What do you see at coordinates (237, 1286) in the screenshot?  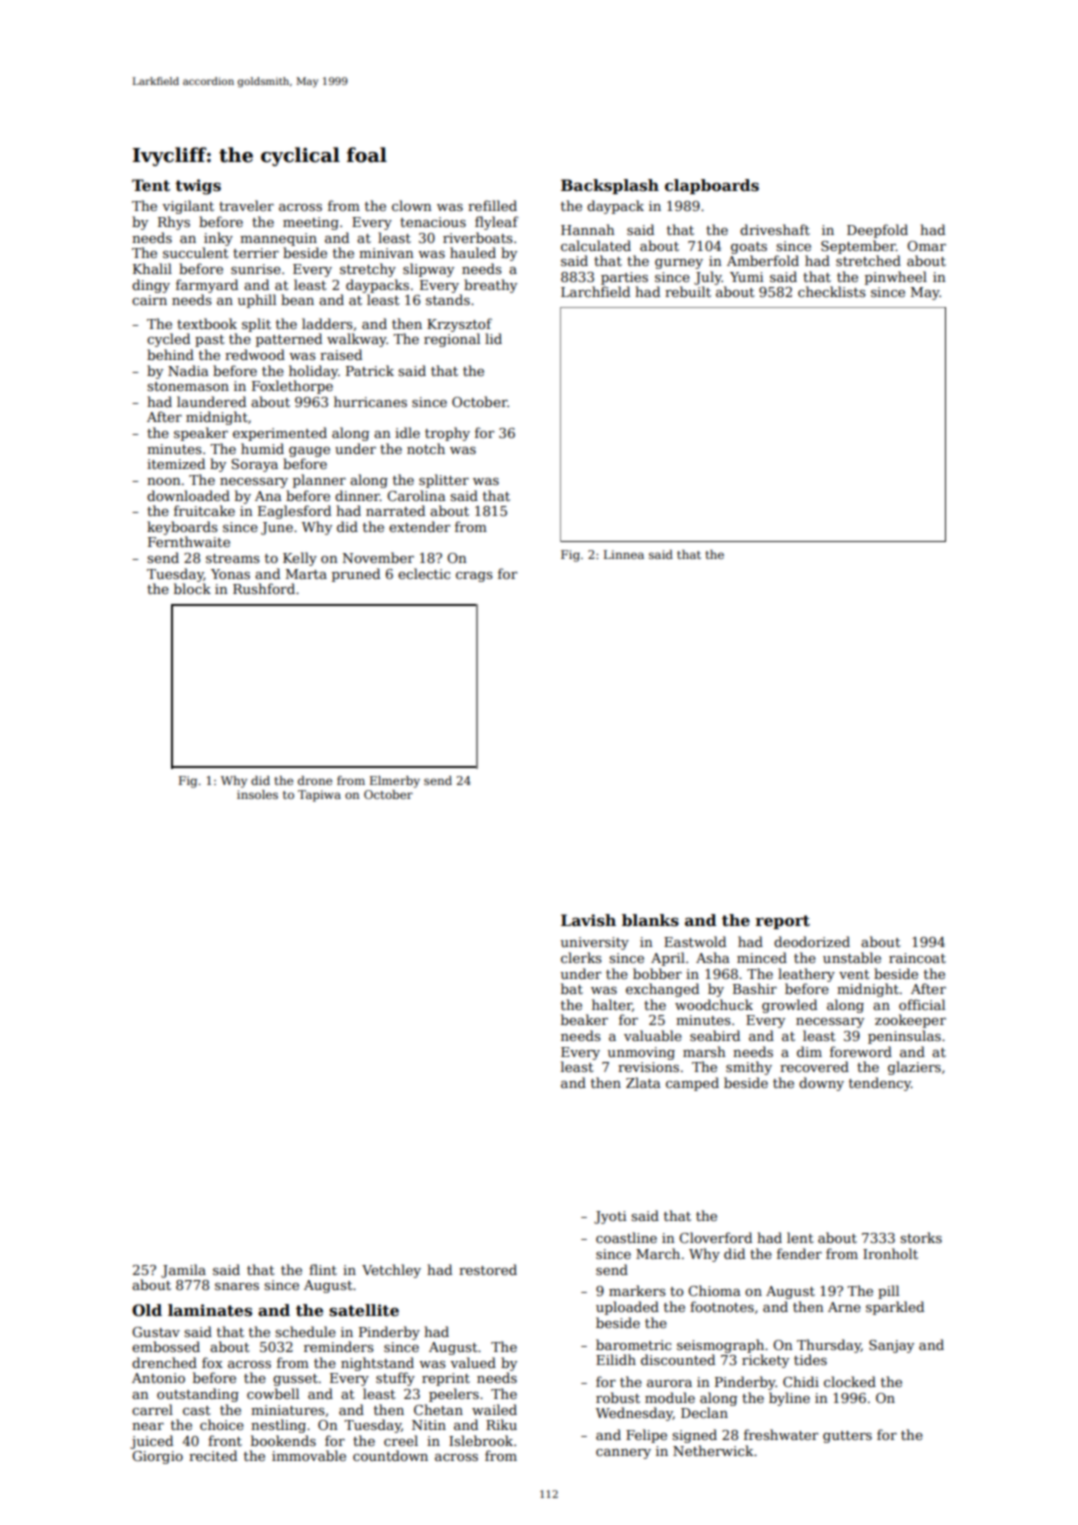 I see `snares` at bounding box center [237, 1286].
